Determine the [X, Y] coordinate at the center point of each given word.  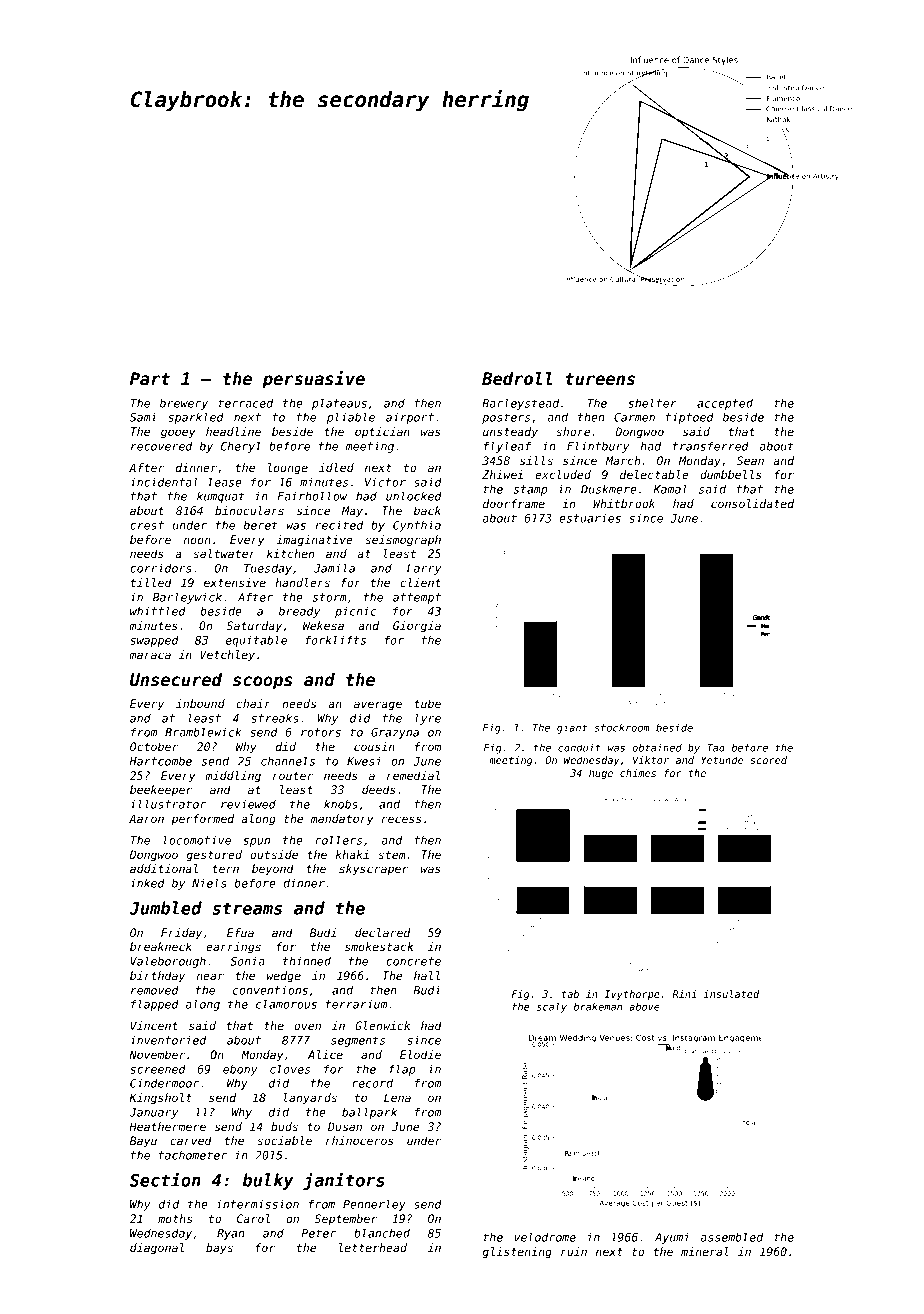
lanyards [310, 1099]
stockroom [622, 727]
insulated [731, 994]
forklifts [336, 640]
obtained [657, 747]
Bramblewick [203, 732]
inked [147, 883]
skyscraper [373, 870]
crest [147, 525]
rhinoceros [360, 1140]
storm [330, 597]
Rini [684, 994]
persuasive [313, 380]
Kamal [670, 489]
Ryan [230, 1234]
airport [410, 418]
